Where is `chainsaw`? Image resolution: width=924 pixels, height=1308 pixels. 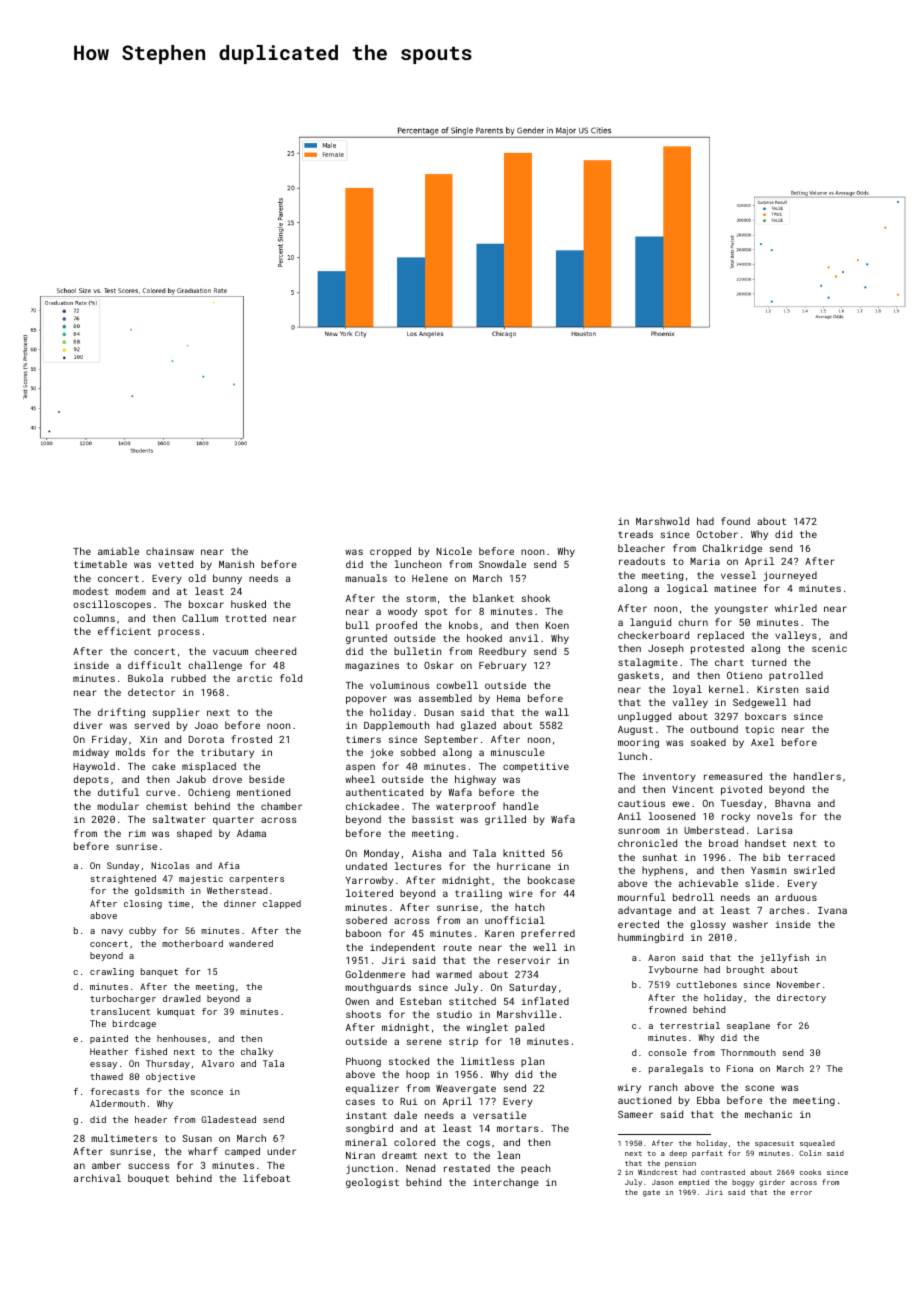
chainsaw is located at coordinates (170, 551).
